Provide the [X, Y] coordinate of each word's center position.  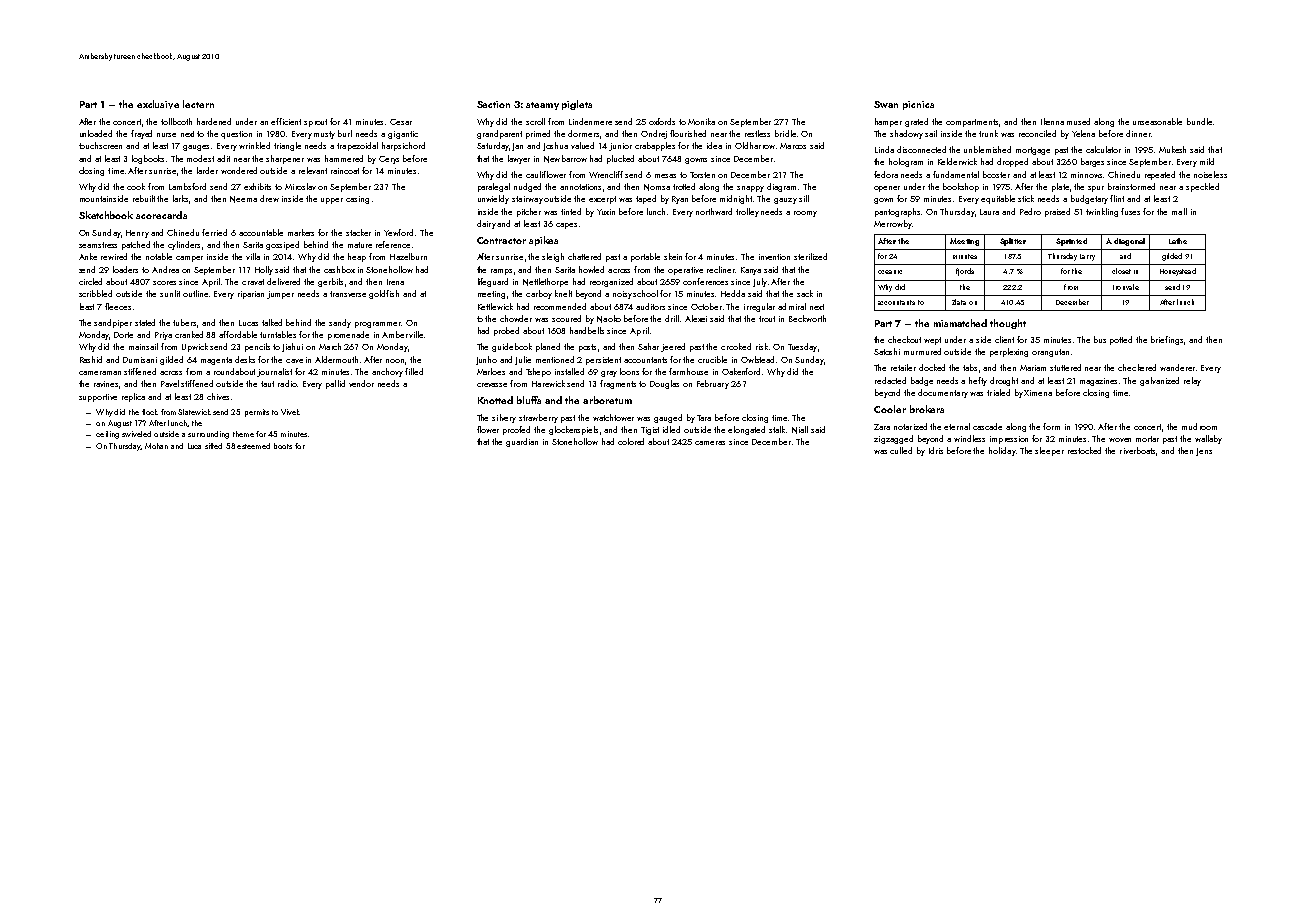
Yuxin [606, 212]
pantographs [897, 212]
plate [1060, 187]
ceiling [107, 435]
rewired [114, 256]
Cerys [389, 160]
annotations [580, 187]
